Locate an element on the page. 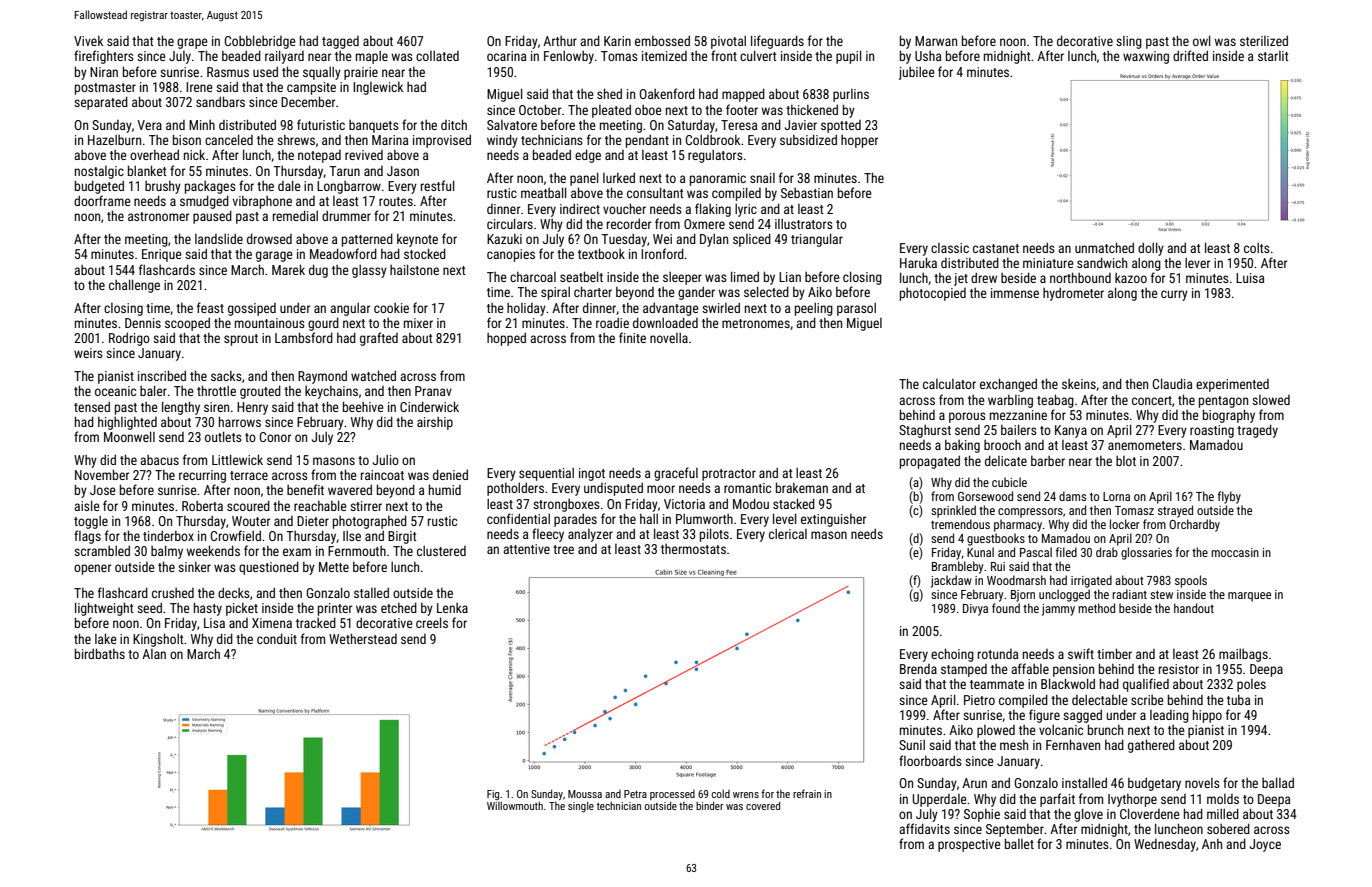 This image has width=1372, height=887. tree is located at coordinates (563, 549).
